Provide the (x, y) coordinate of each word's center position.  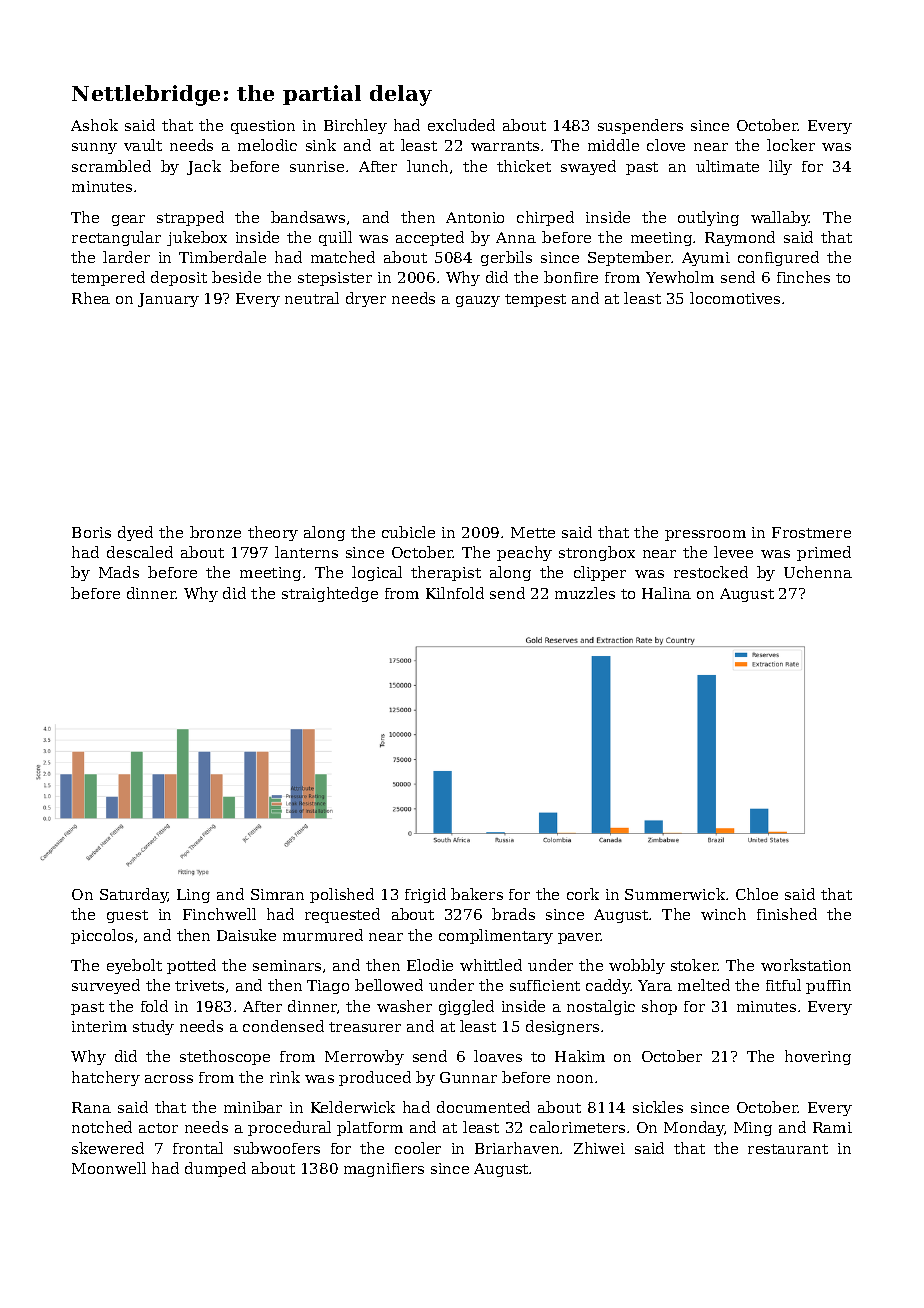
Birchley (355, 126)
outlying (708, 218)
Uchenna (818, 572)
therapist (446, 573)
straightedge (330, 594)
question (263, 127)
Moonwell (109, 1168)
